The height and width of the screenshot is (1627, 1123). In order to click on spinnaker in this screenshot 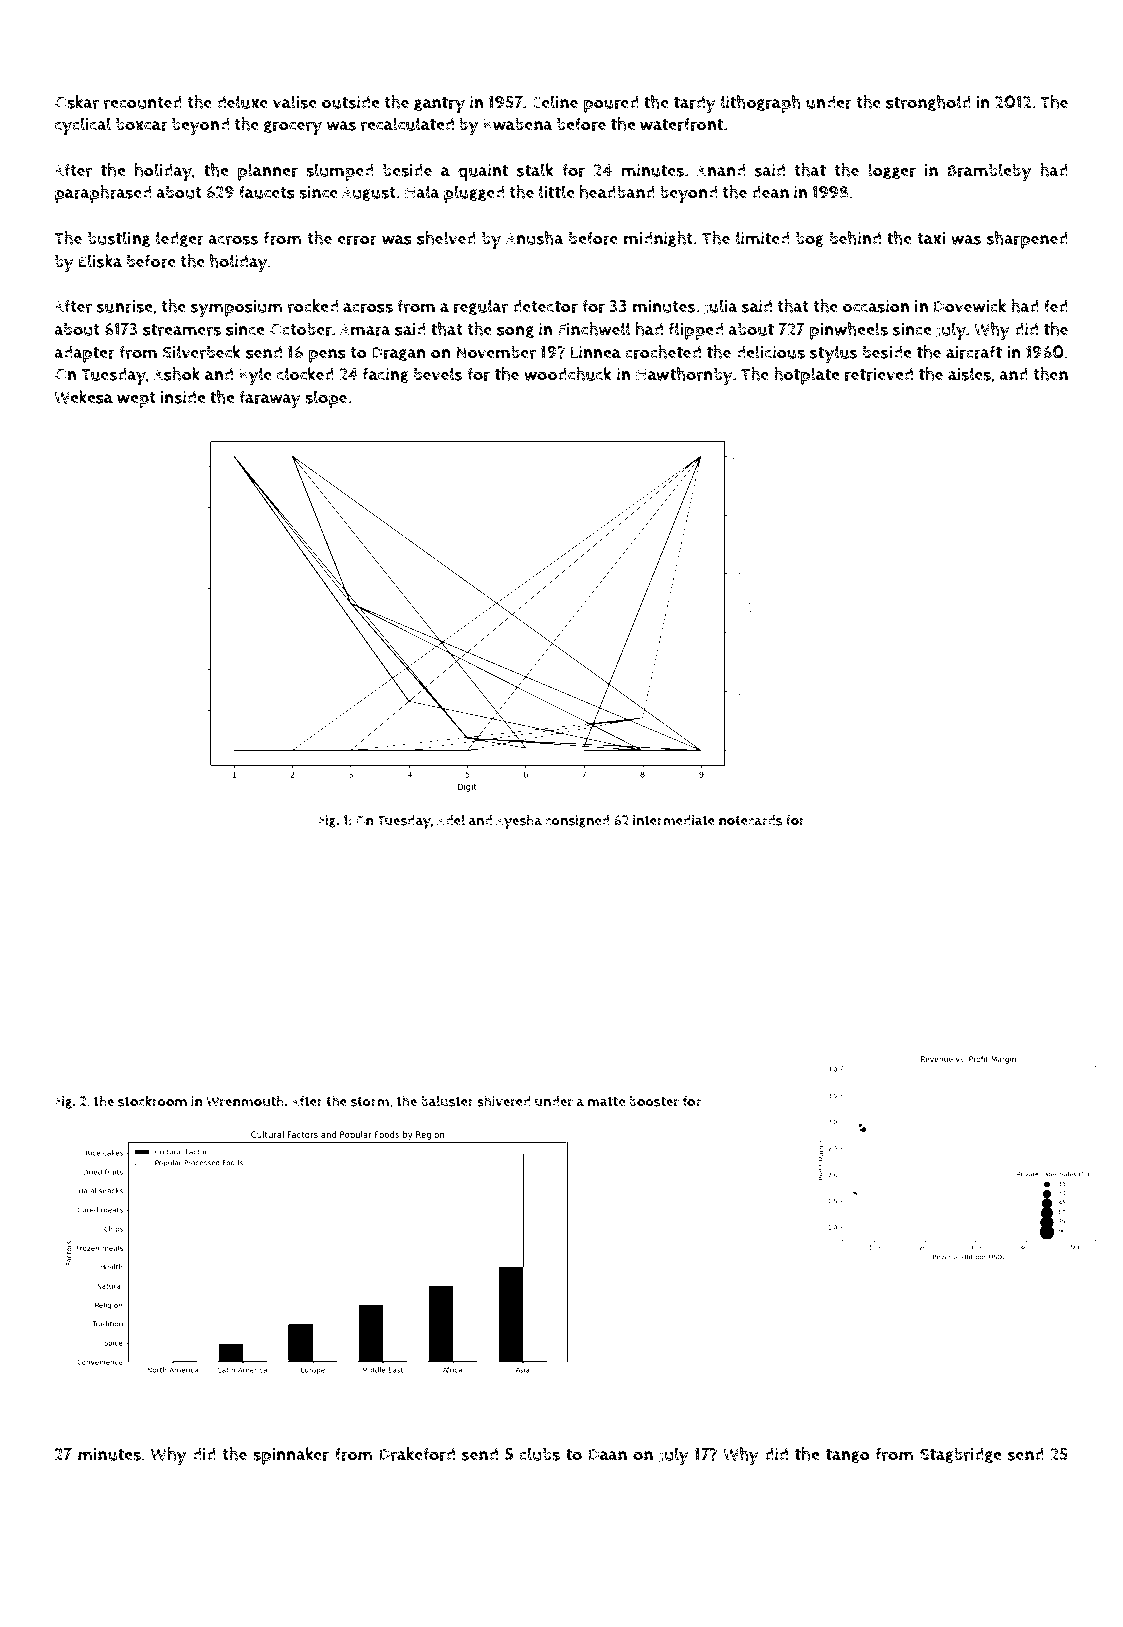, I will do `click(291, 1456)`.
